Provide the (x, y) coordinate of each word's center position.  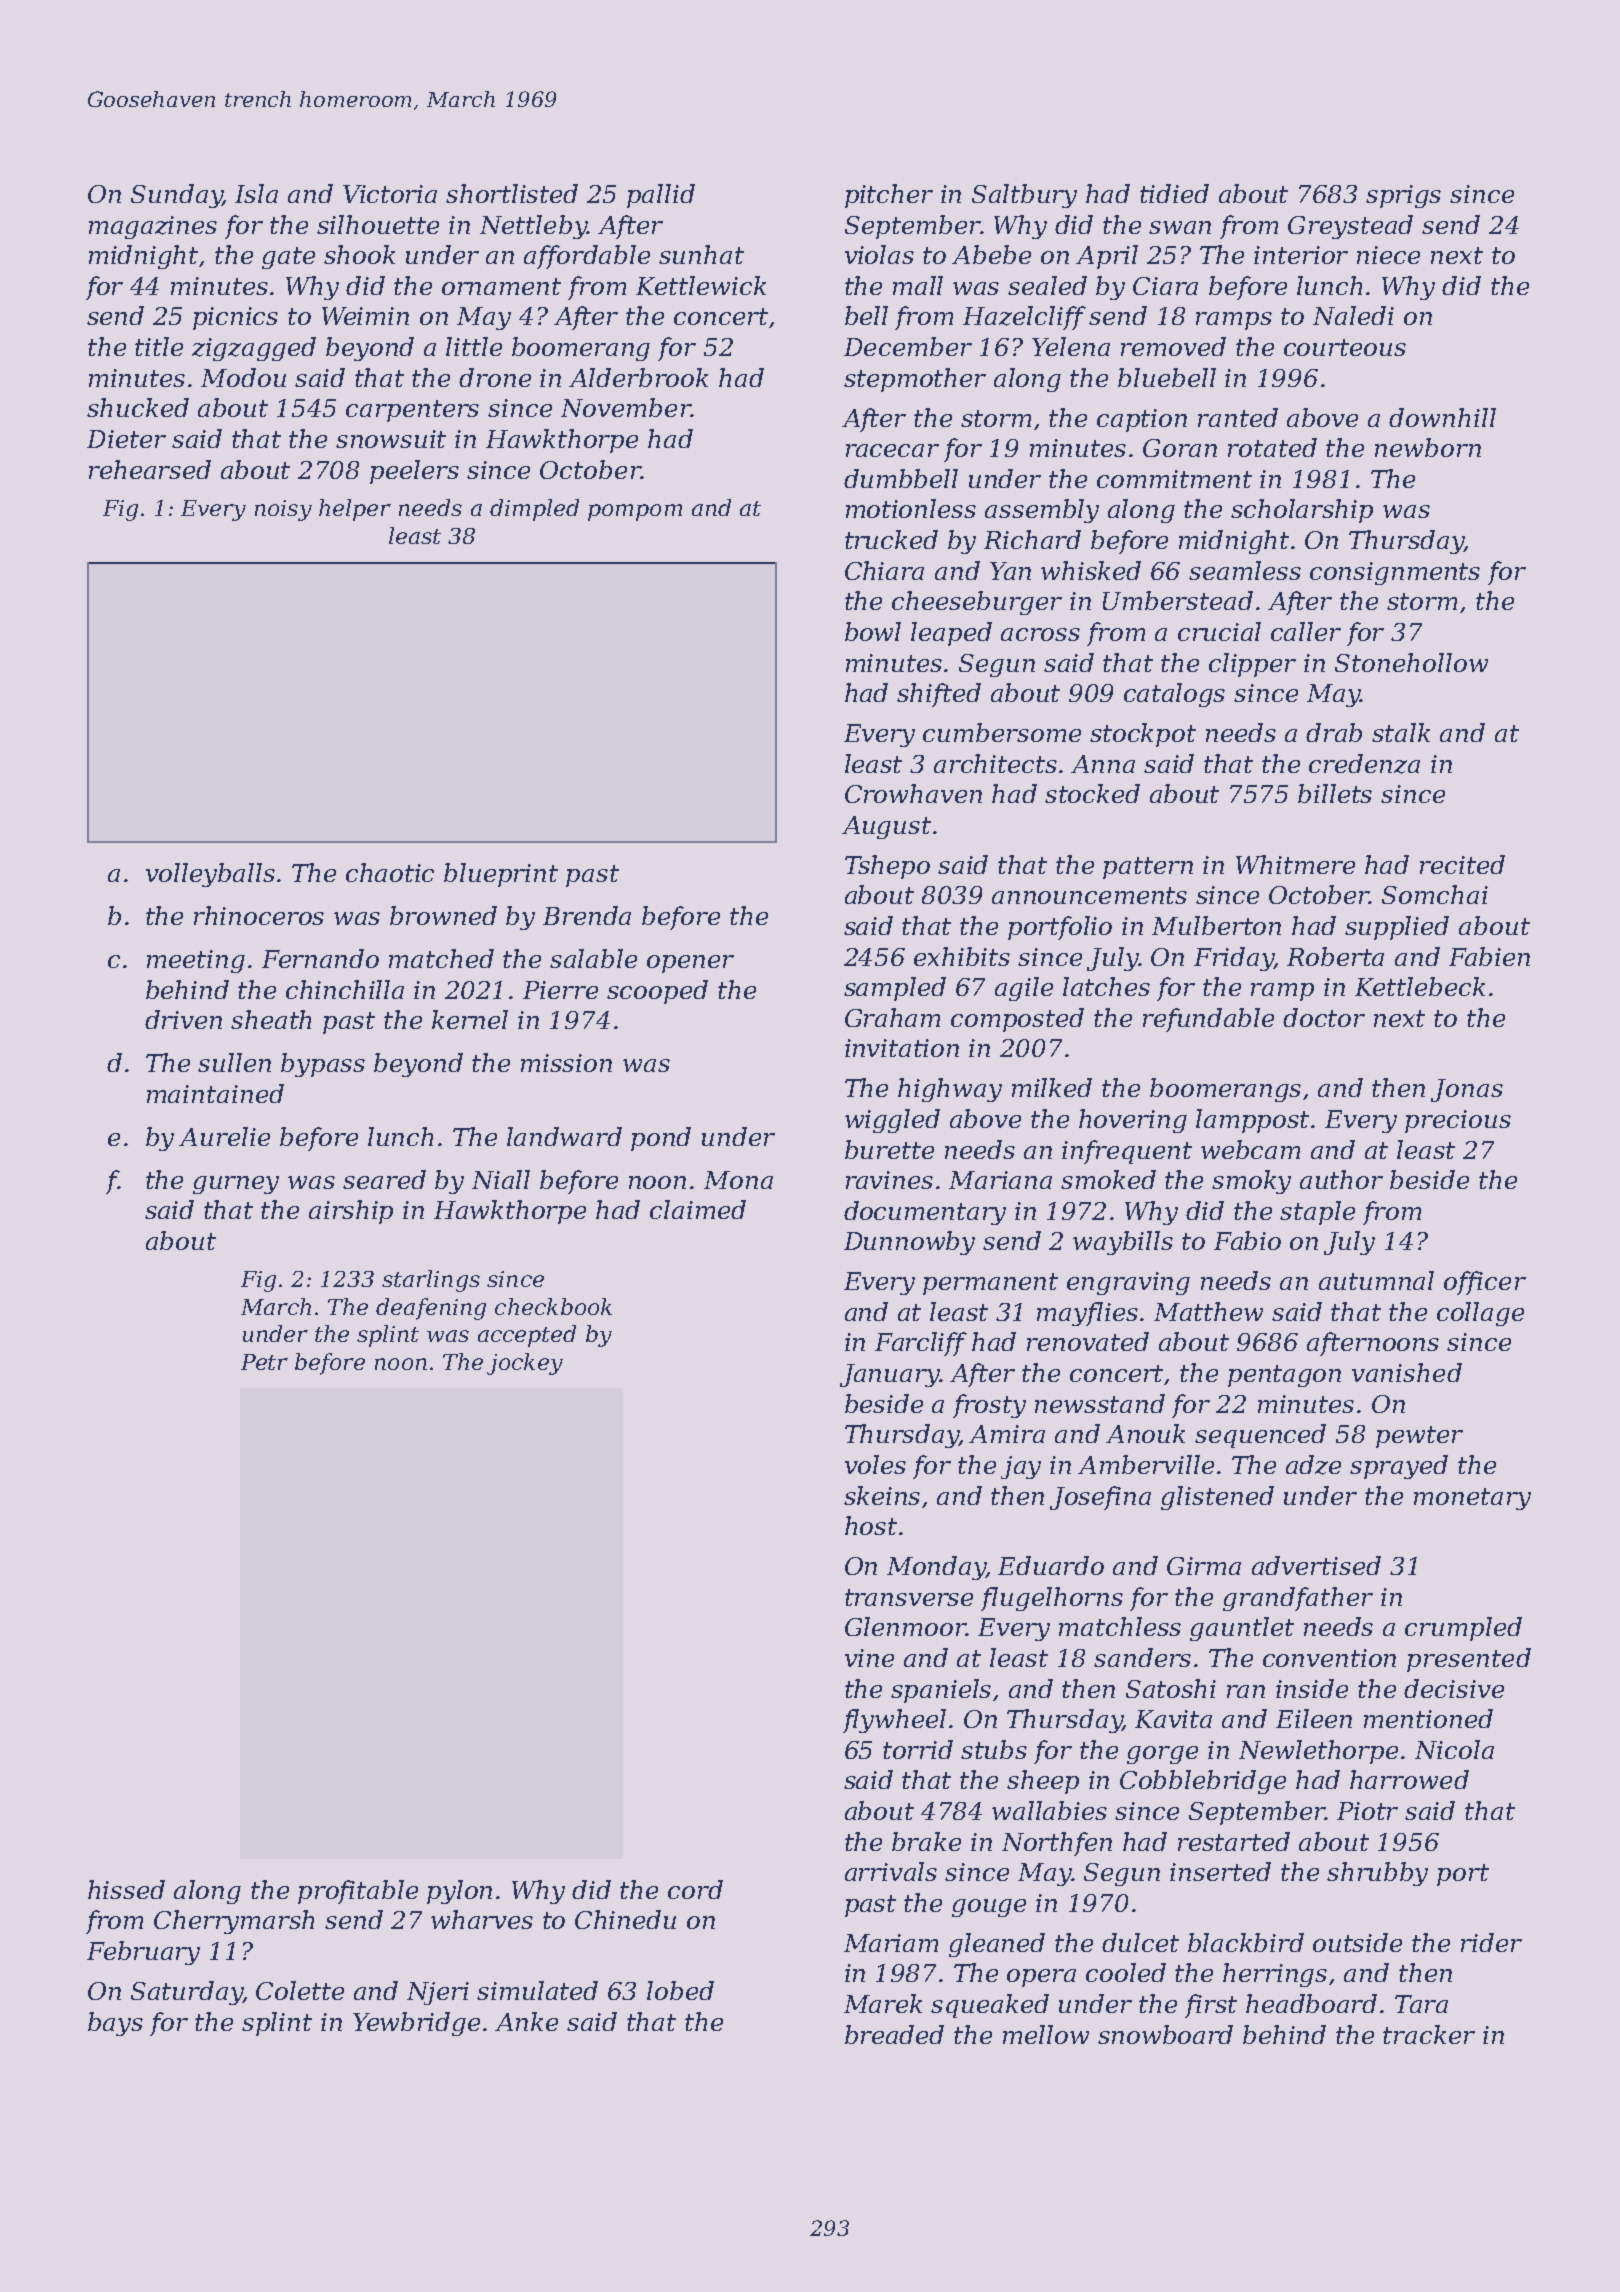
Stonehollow (1411, 662)
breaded (894, 2034)
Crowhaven (913, 793)
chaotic (390, 872)
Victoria (390, 194)
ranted (1238, 417)
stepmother (915, 380)
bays (115, 2024)
